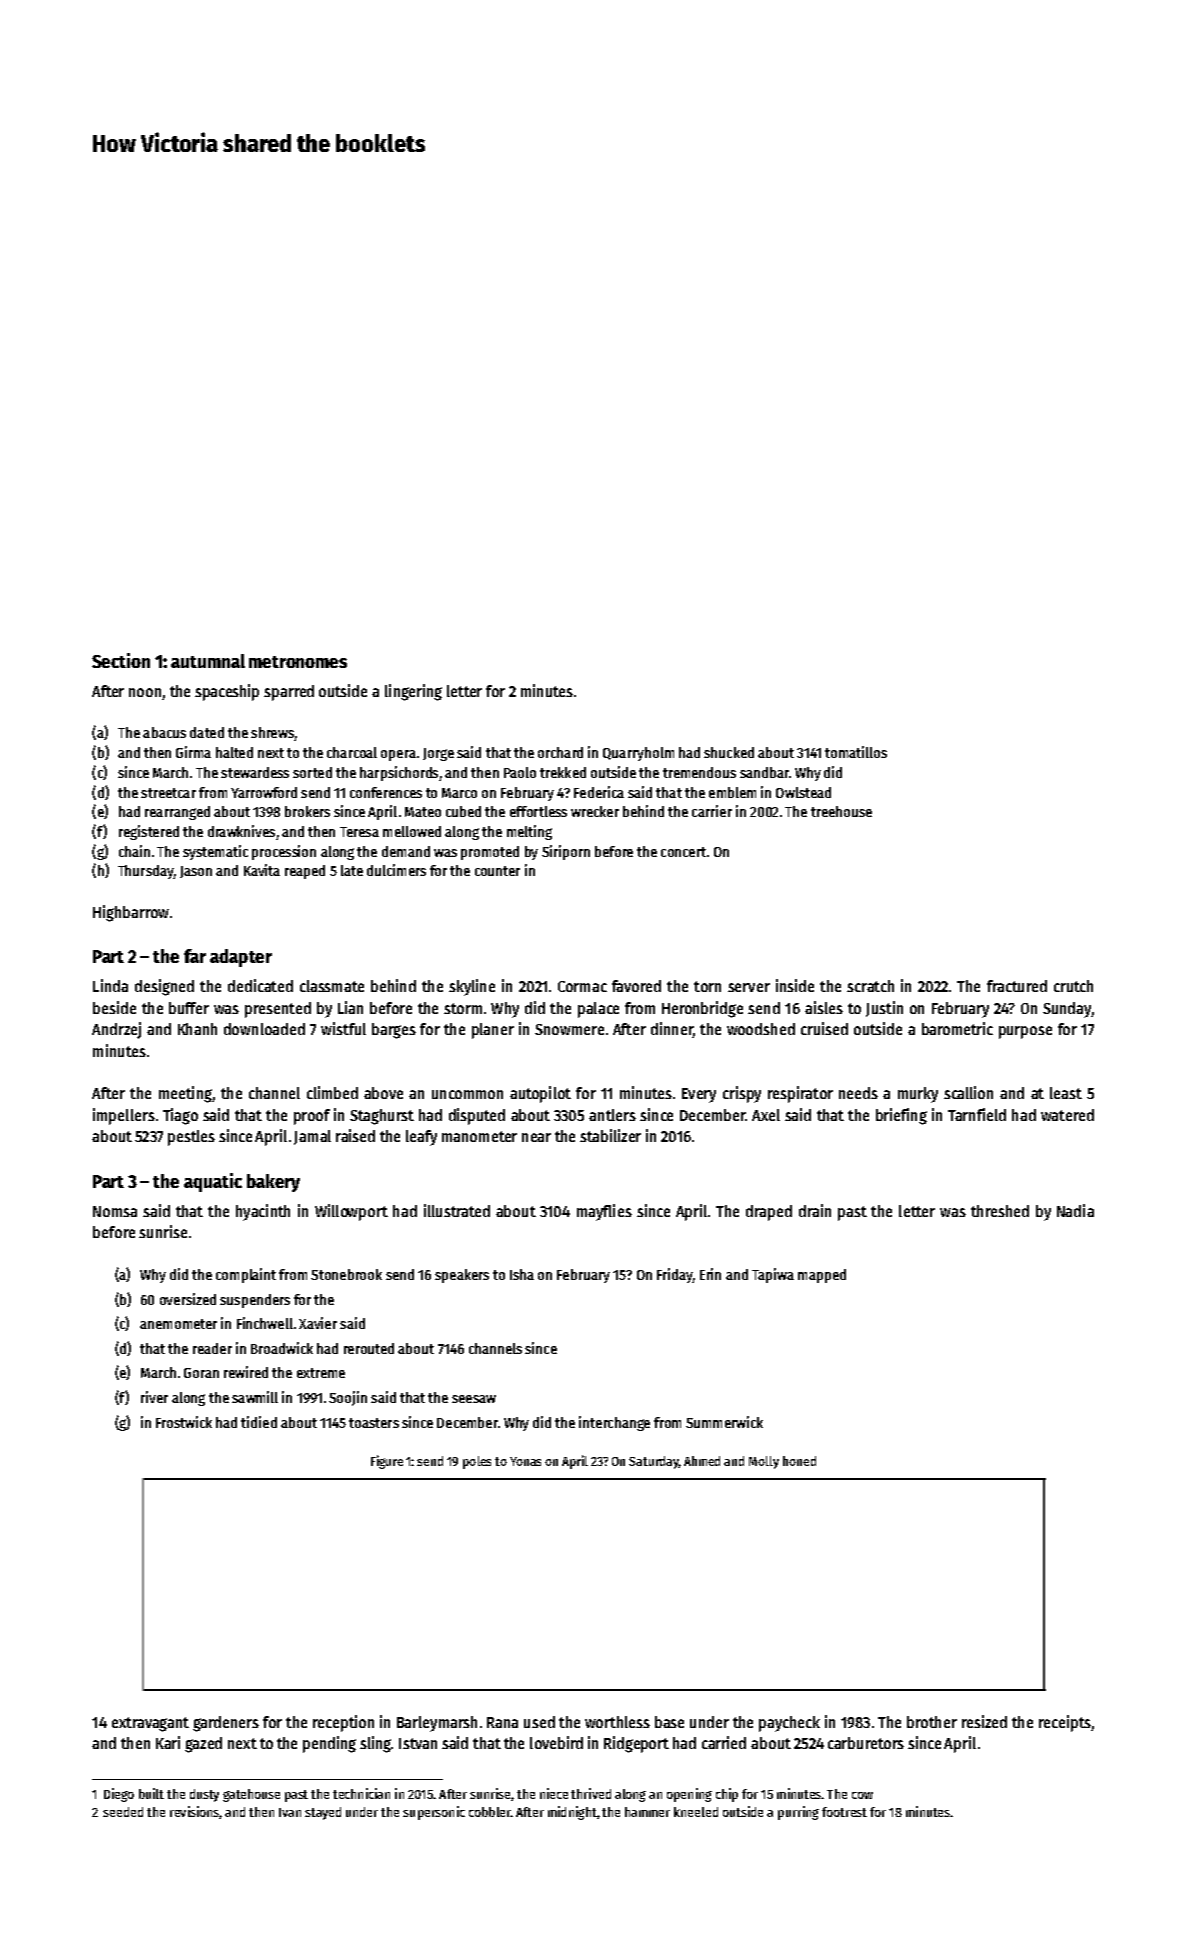 This document has width=1187, height=1954. Describe the element at coordinates (208, 661) in the document. I see `autumnal` at that location.
